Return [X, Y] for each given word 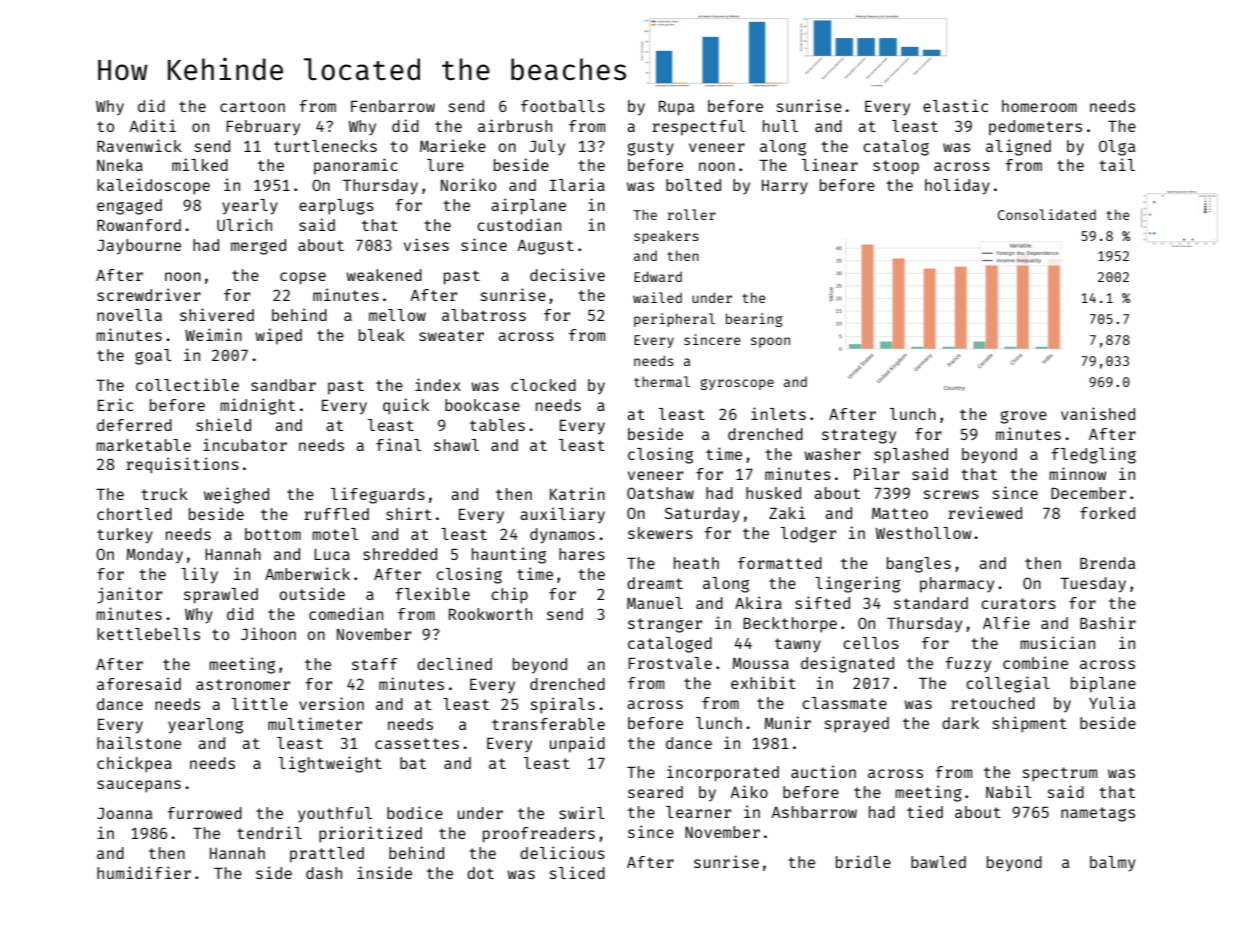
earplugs [336, 207]
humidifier [144, 872]
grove [1023, 417]
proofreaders [539, 835]
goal [153, 357]
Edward [658, 276]
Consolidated [1047, 214]
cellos [871, 643]
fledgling [1094, 455]
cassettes [417, 743]
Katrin [577, 493]
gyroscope [737, 384]
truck [164, 494]
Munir [787, 722]
